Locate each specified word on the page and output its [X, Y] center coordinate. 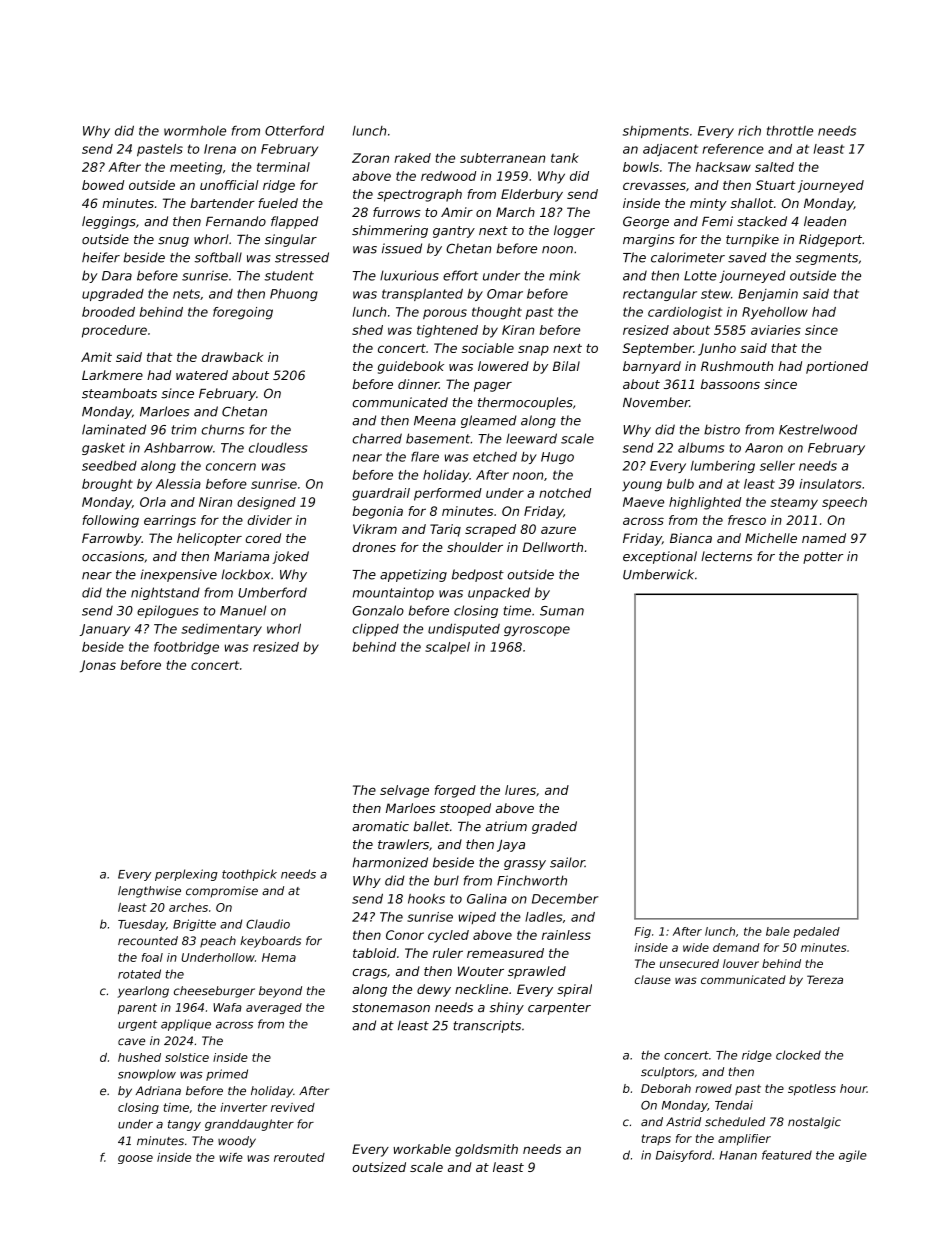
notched [565, 493]
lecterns [726, 556]
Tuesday [142, 925]
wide [696, 947]
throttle [790, 131]
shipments [656, 132]
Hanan [738, 1155]
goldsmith [486, 1150]
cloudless [278, 447]
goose [135, 1159]
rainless [566, 935]
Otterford [294, 130]
